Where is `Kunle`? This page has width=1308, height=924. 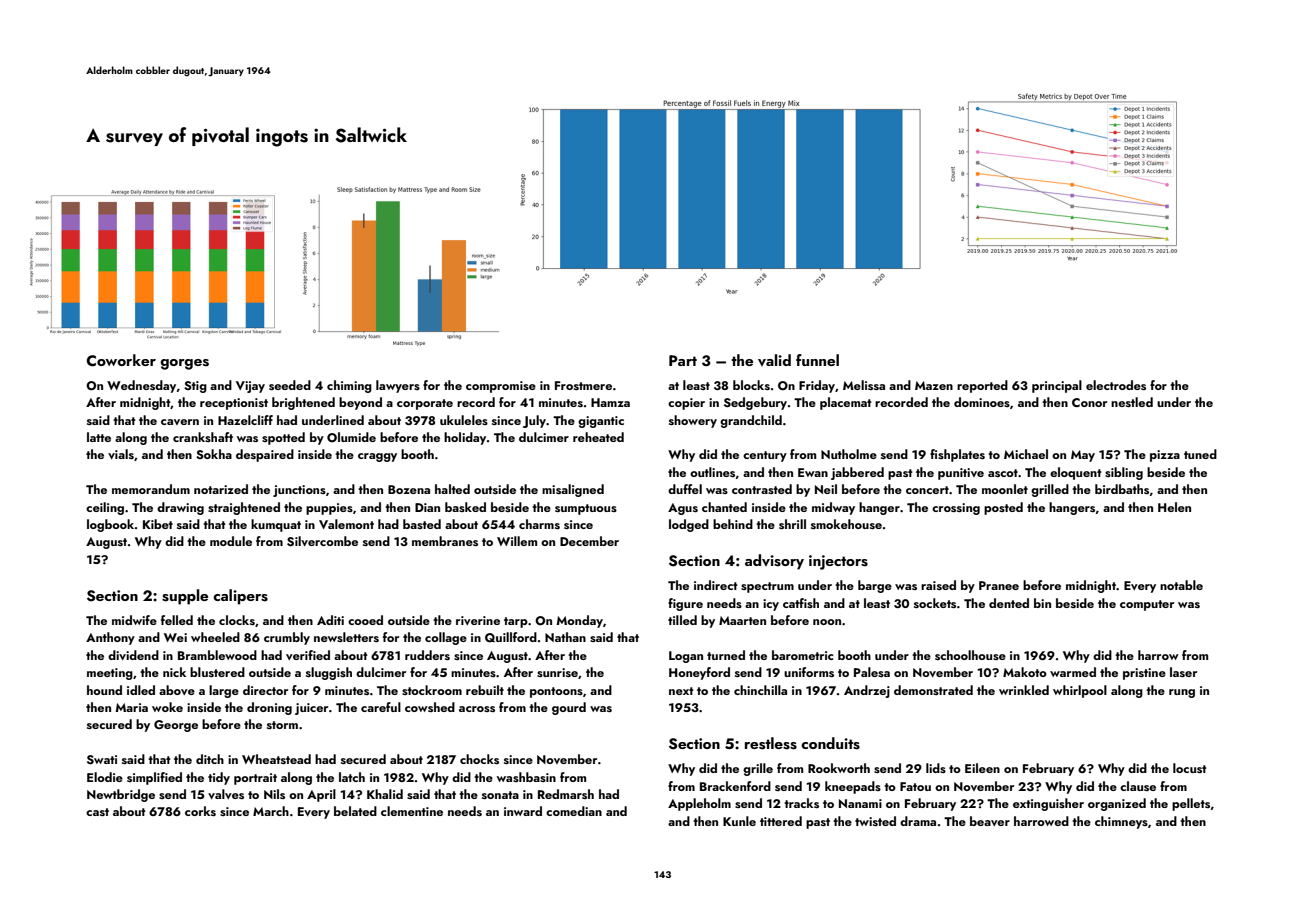
Kunle is located at coordinates (739, 821).
